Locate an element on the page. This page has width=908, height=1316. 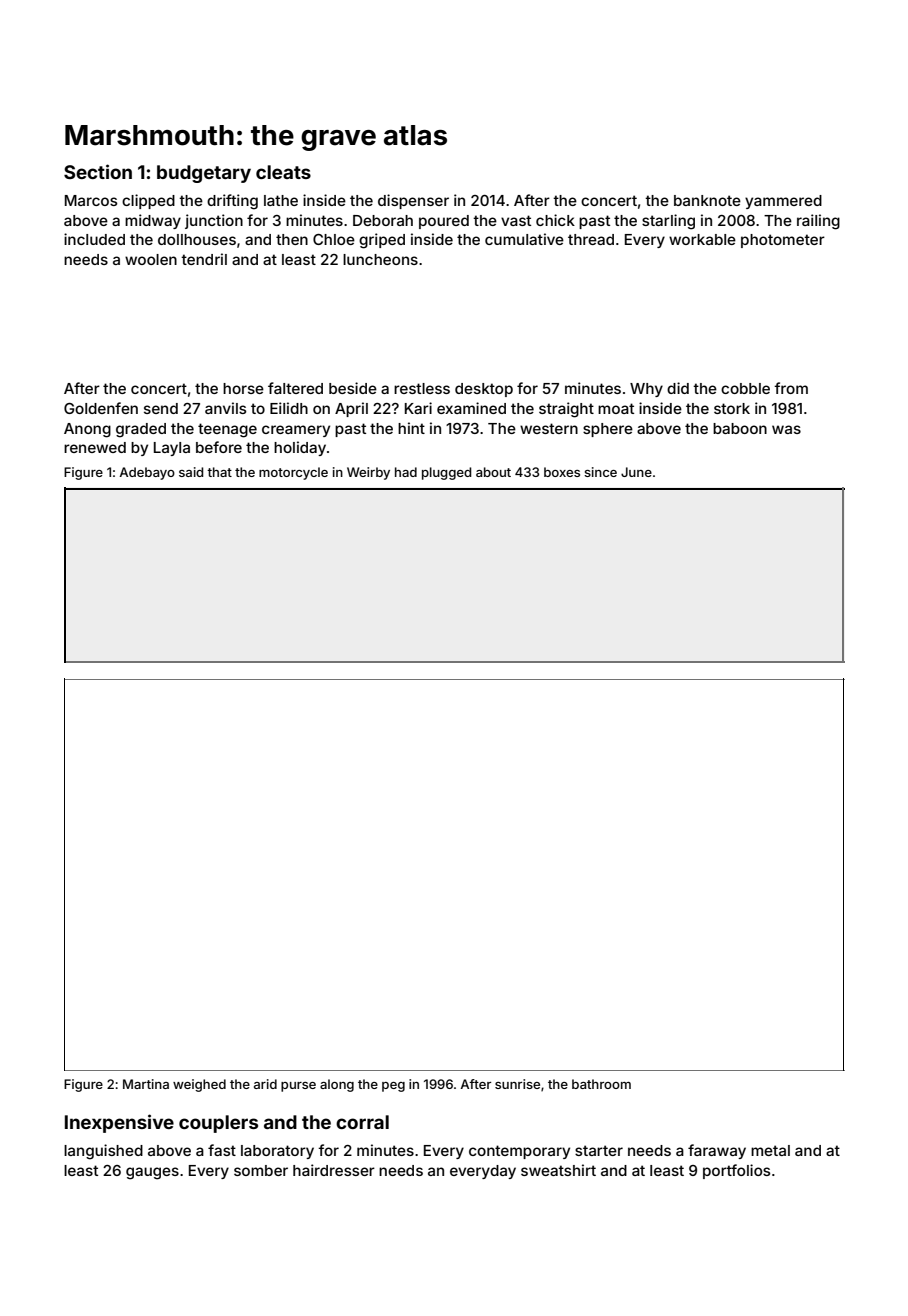
sunrise is located at coordinates (517, 1084).
